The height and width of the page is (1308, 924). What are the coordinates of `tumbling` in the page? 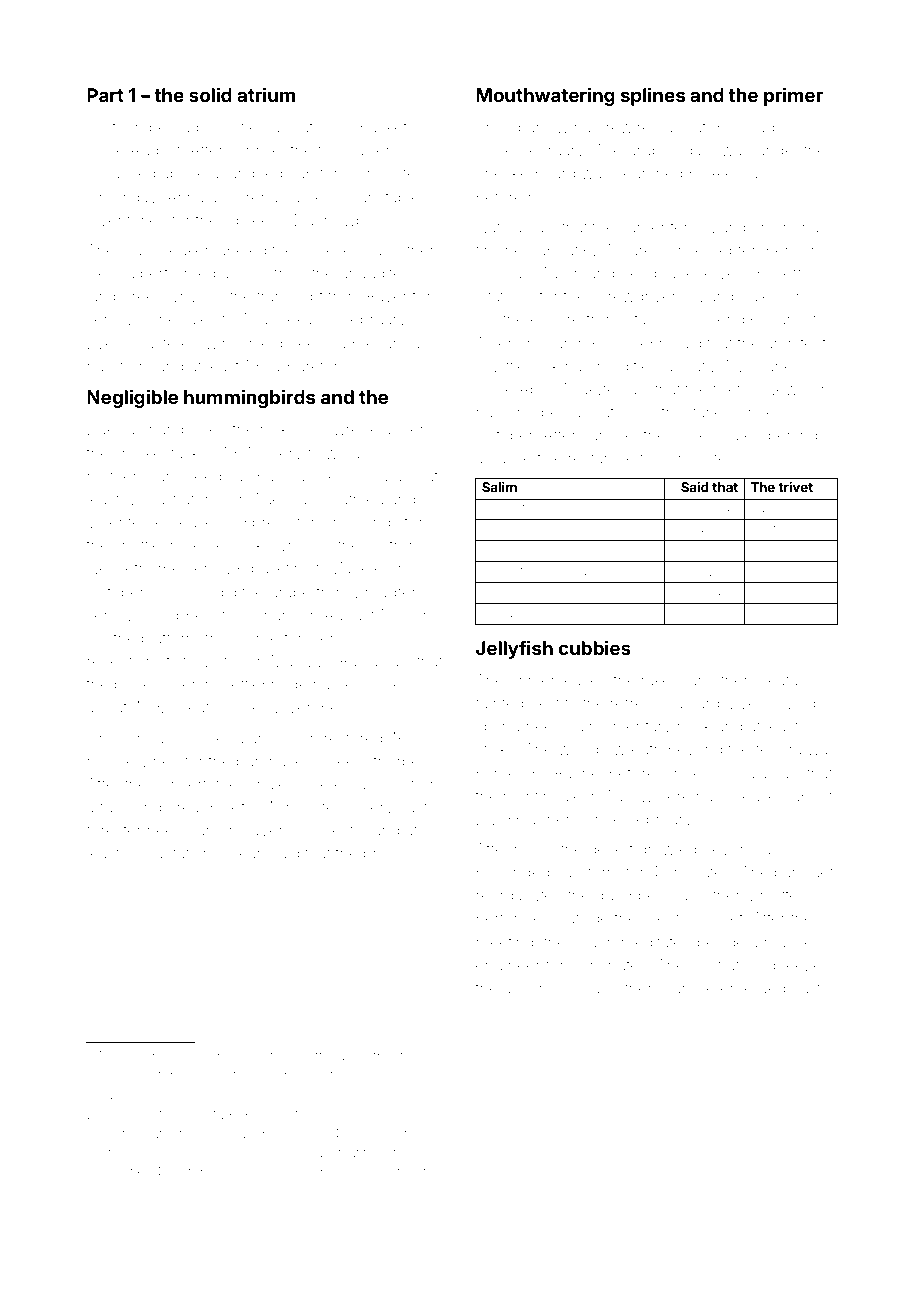 It's located at (130, 809).
